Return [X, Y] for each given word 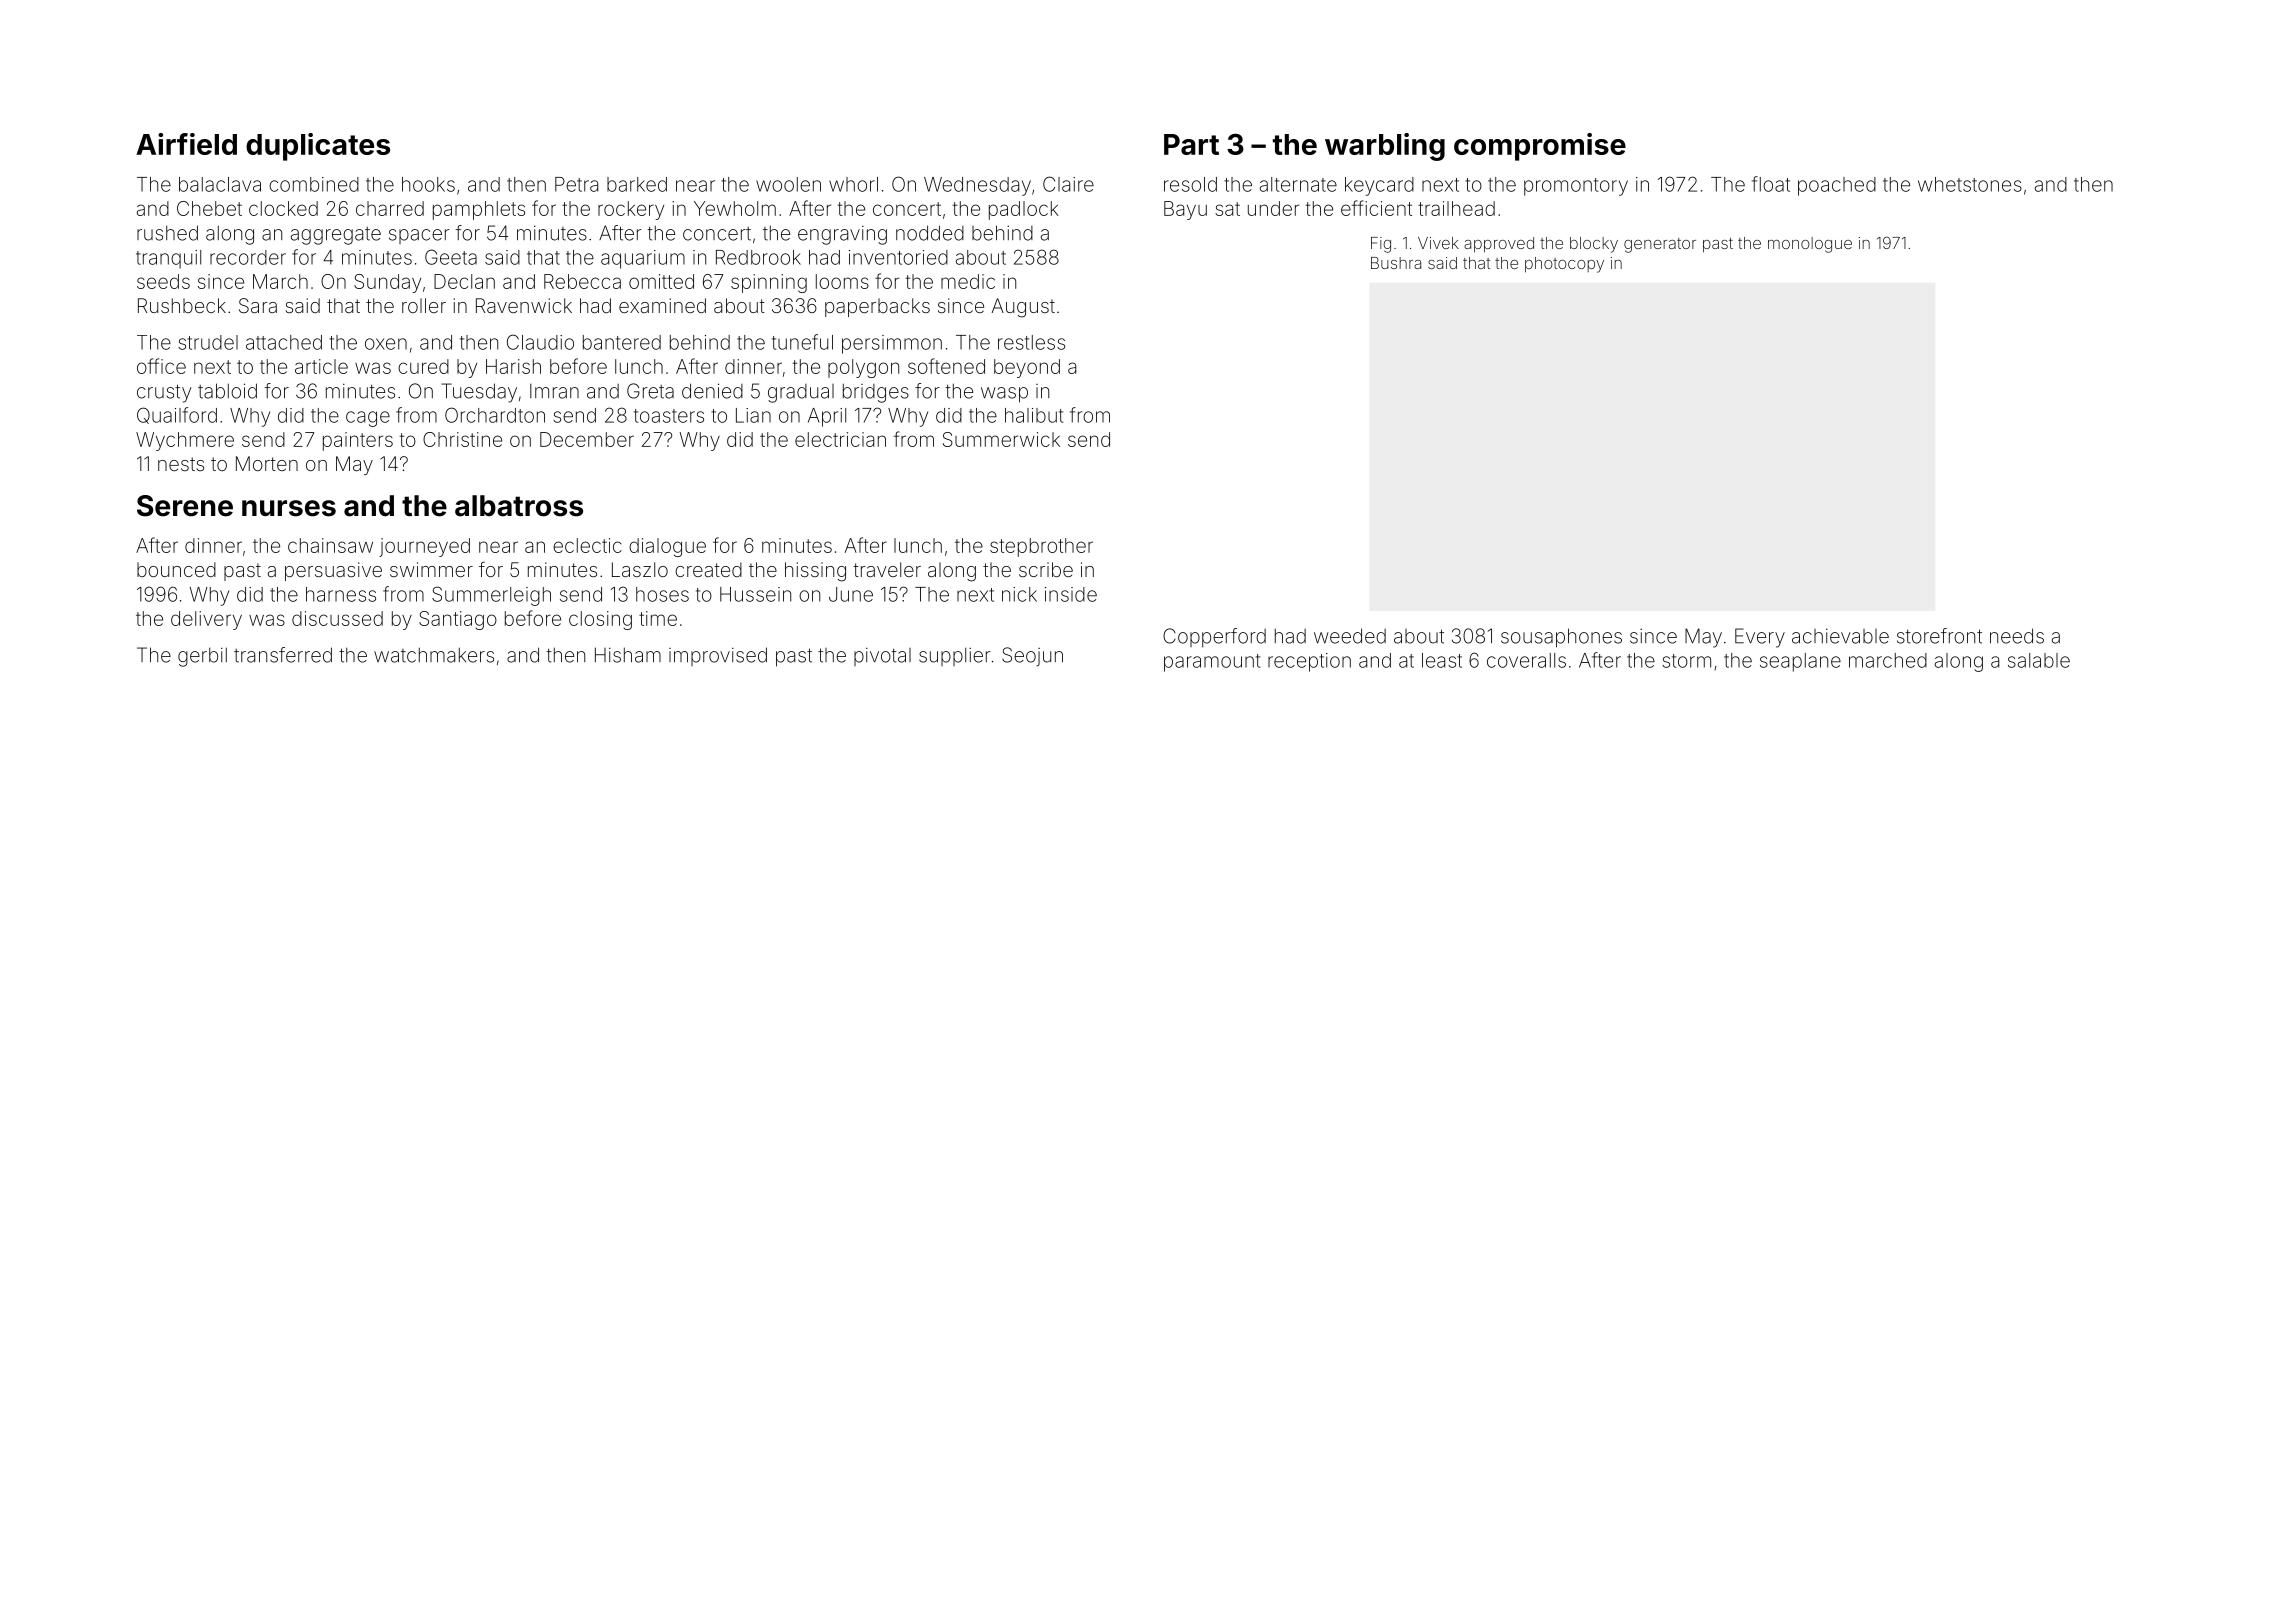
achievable [1840, 636]
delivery [206, 620]
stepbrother [1041, 547]
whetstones [1970, 184]
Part [1191, 144]
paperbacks [877, 307]
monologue [1810, 245]
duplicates [318, 147]
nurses [289, 508]
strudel [208, 342]
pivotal [882, 656]
